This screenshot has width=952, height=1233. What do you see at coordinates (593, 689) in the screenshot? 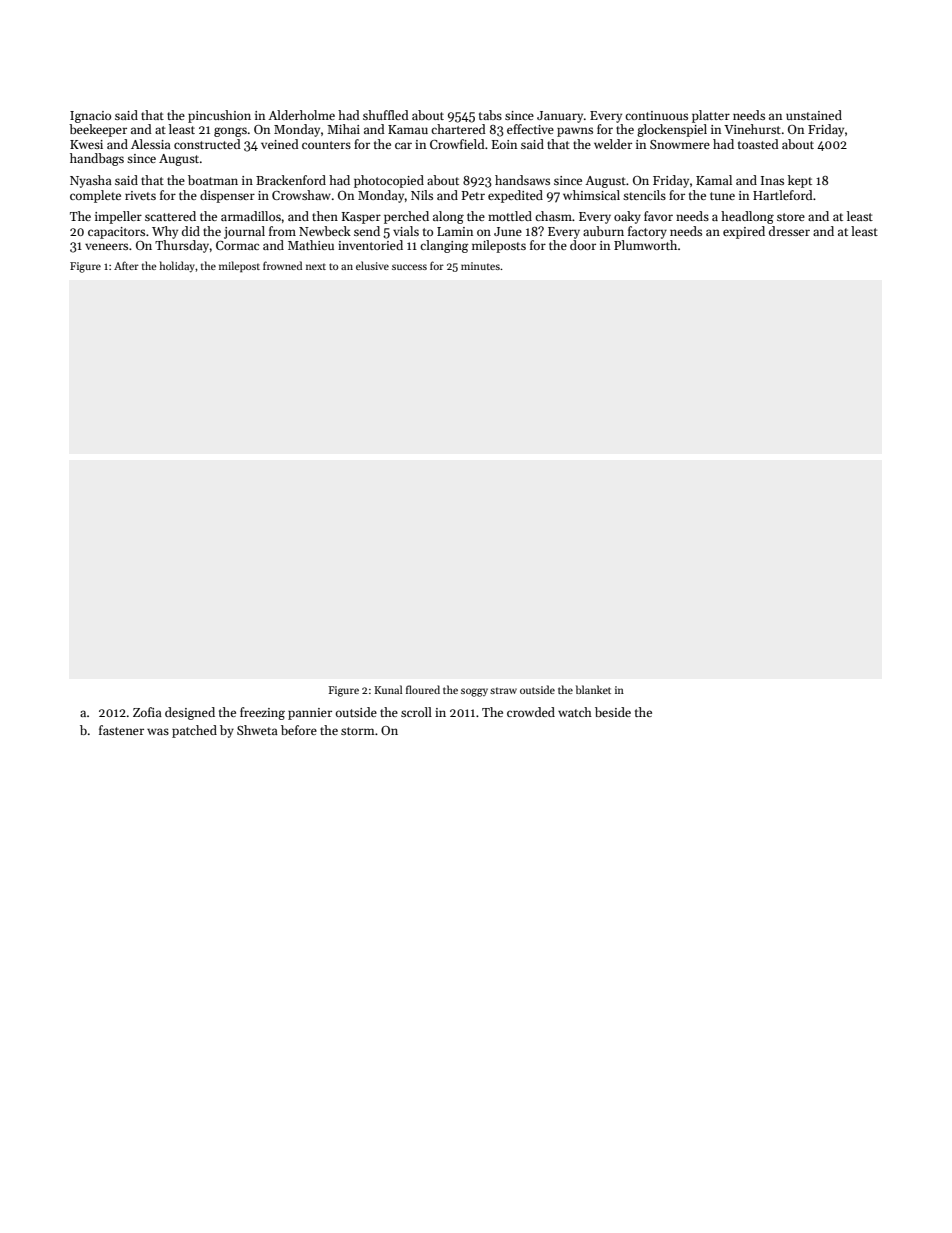
I see `blanket` at bounding box center [593, 689].
